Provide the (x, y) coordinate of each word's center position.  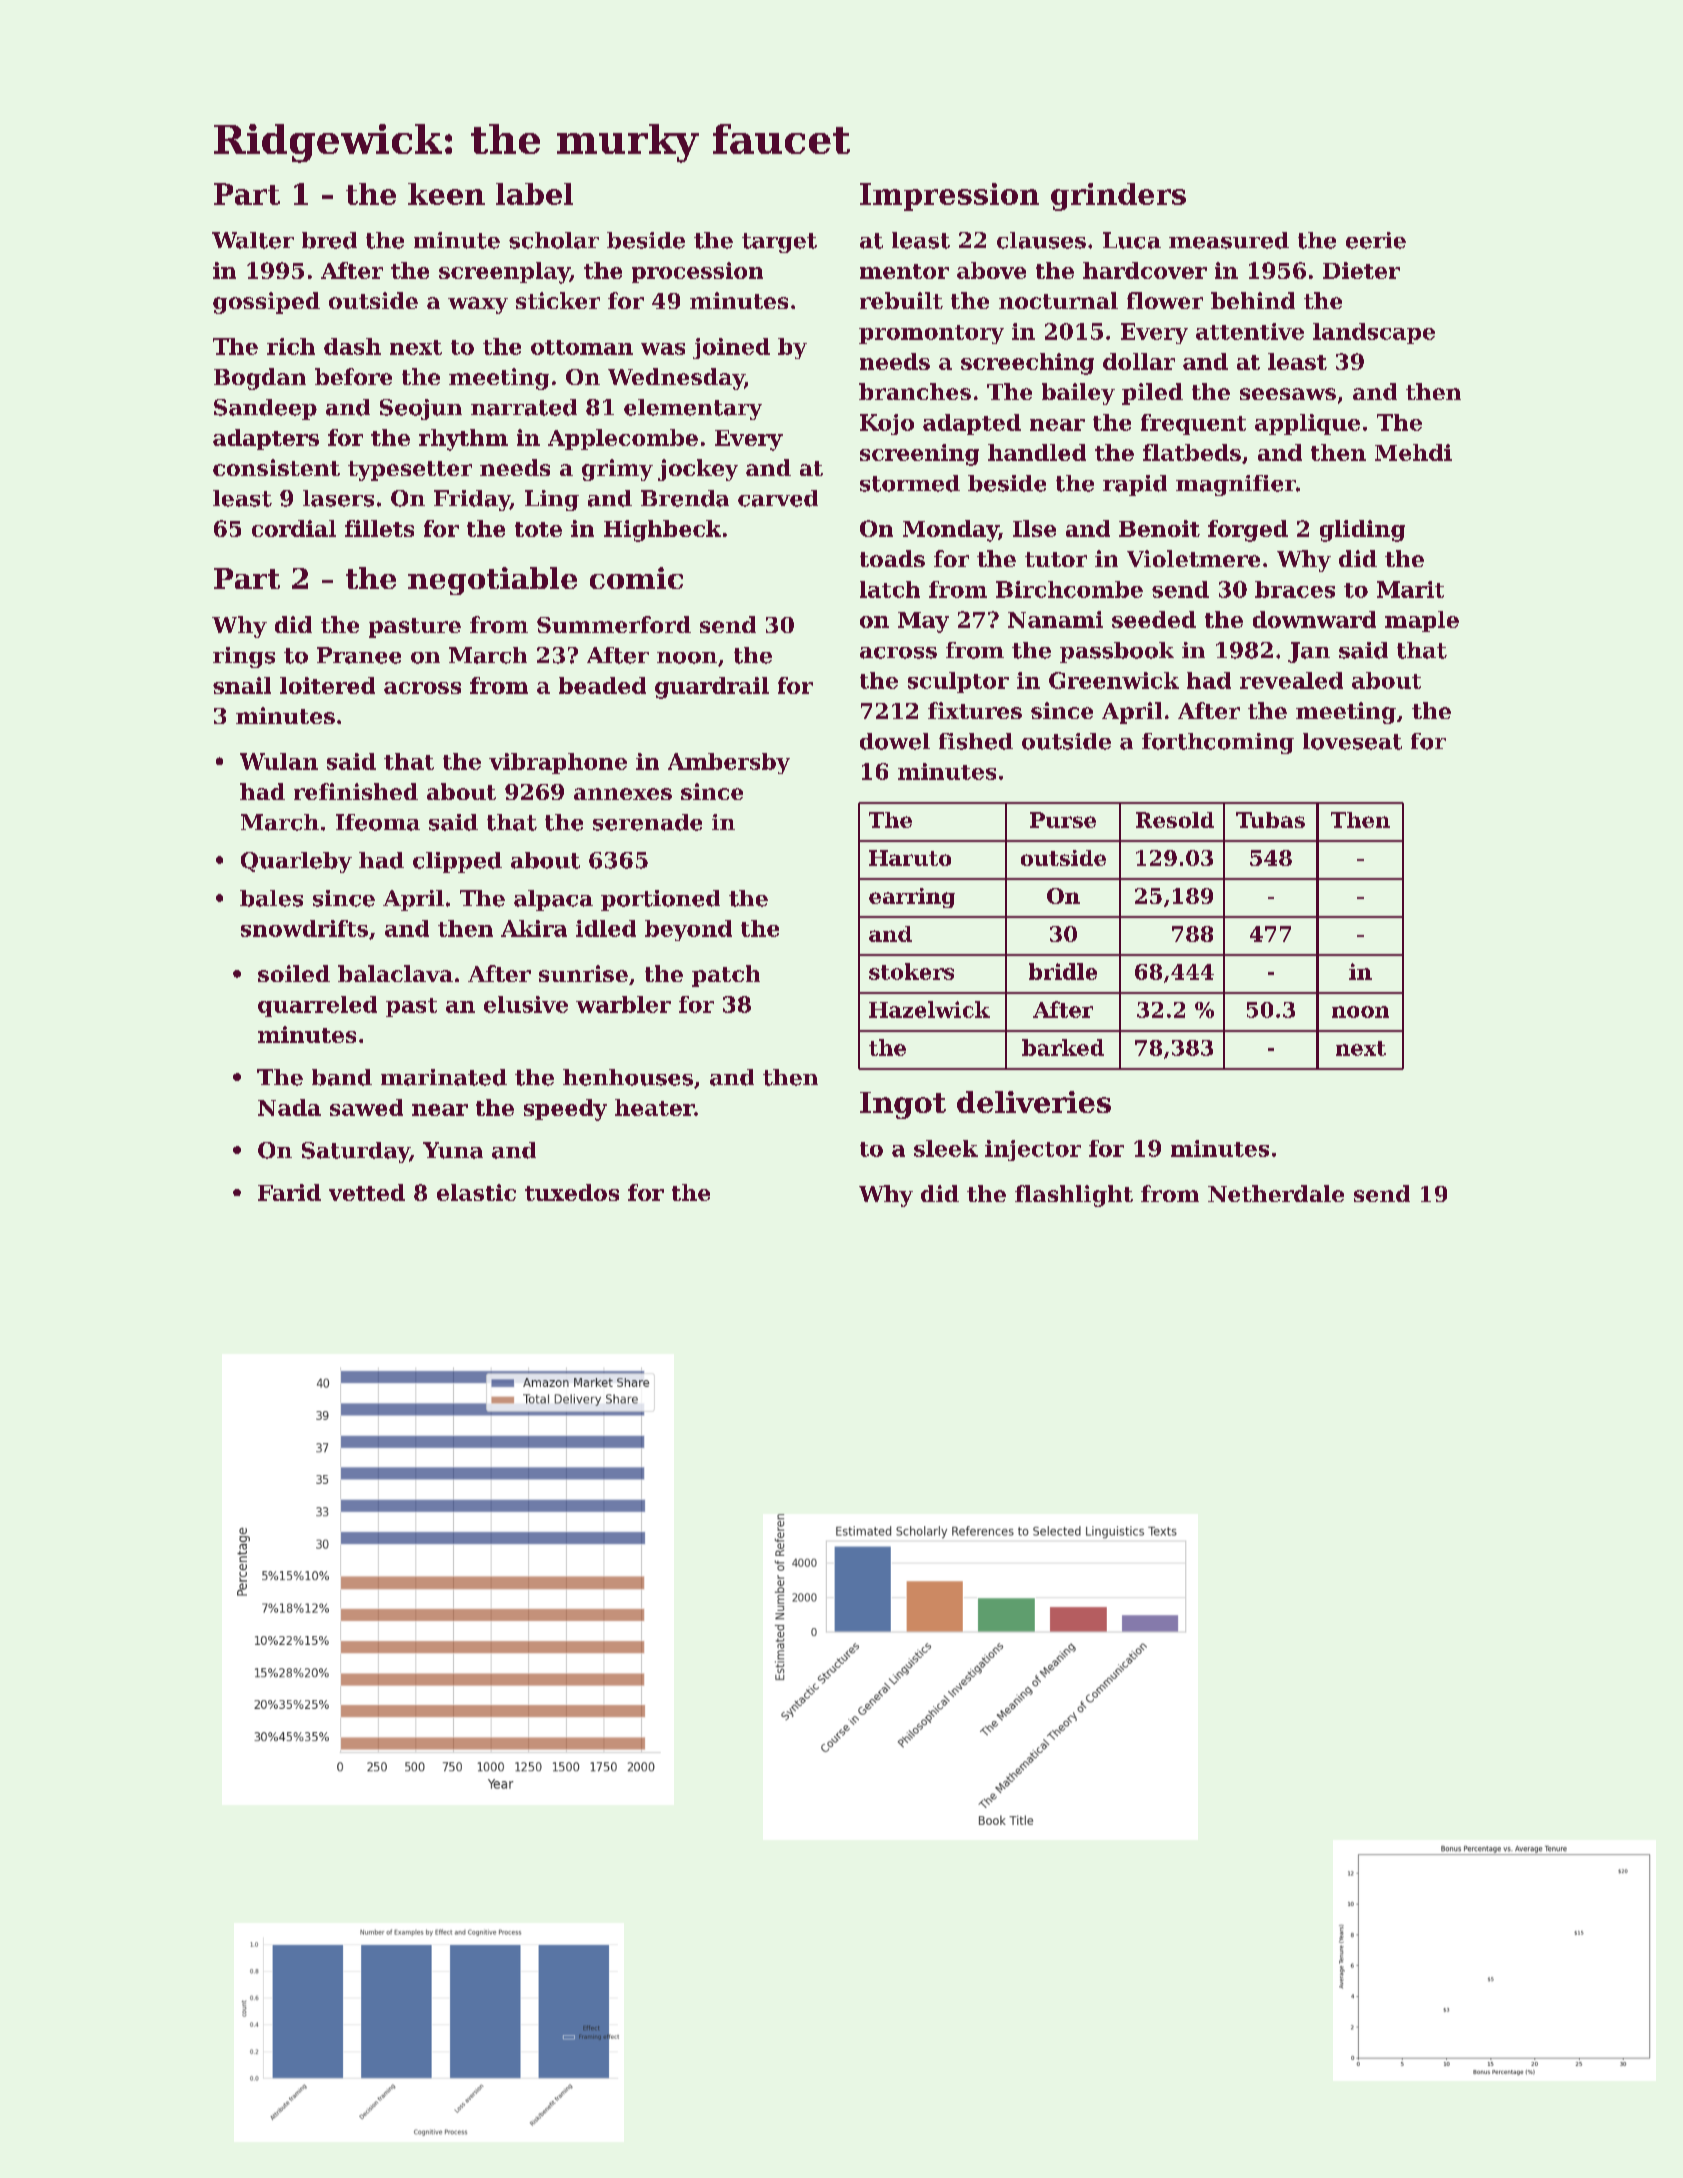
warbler (623, 1004)
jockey (698, 470)
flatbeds (1192, 452)
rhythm (463, 440)
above (991, 270)
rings (244, 657)
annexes (623, 794)
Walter (253, 240)
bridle (1063, 971)
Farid (289, 1192)
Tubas (1270, 820)
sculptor (958, 682)
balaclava (395, 973)
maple (1422, 621)
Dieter (1361, 270)
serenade (647, 822)
